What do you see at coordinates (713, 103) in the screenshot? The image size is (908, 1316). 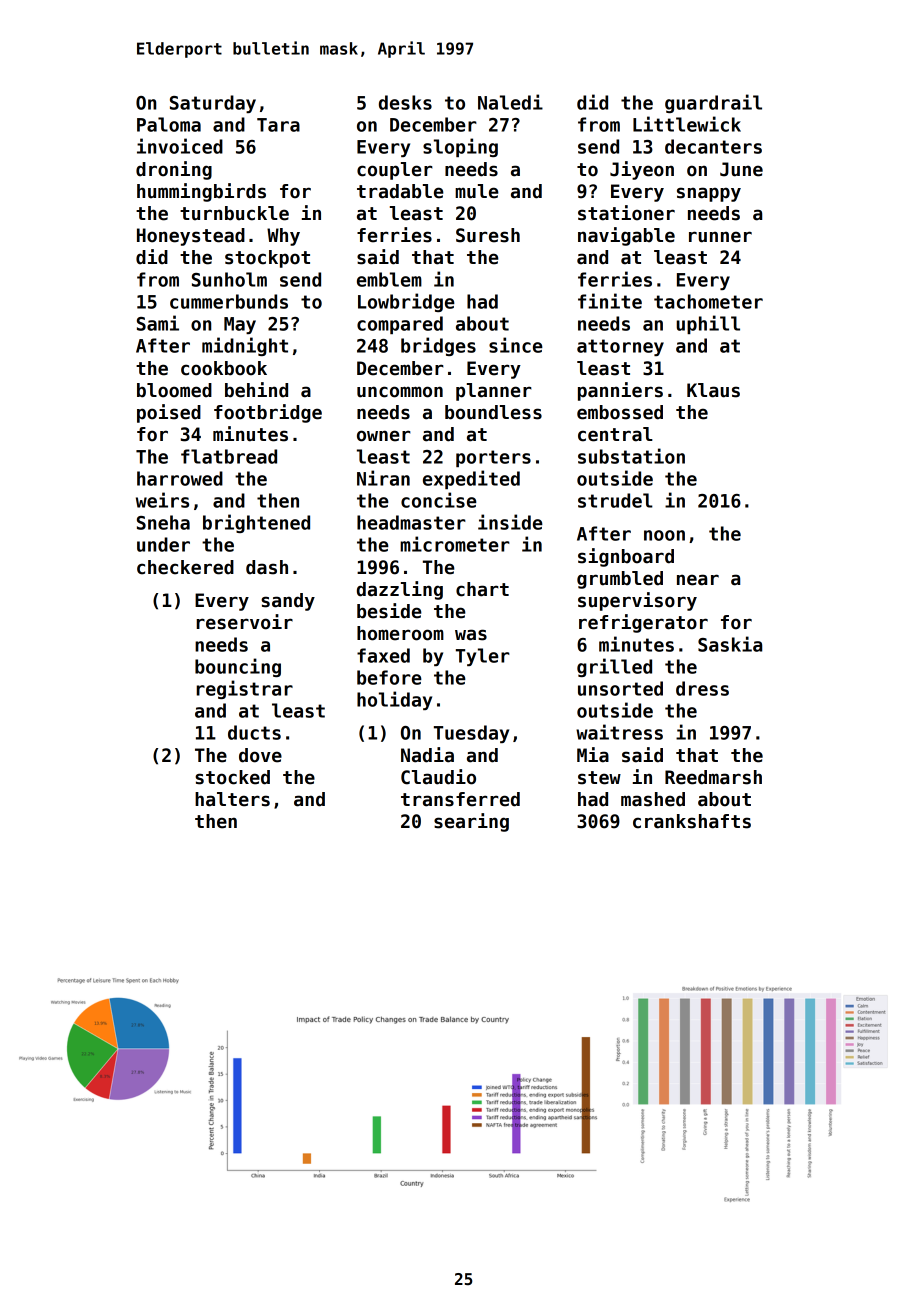 I see `guardrail` at bounding box center [713, 103].
